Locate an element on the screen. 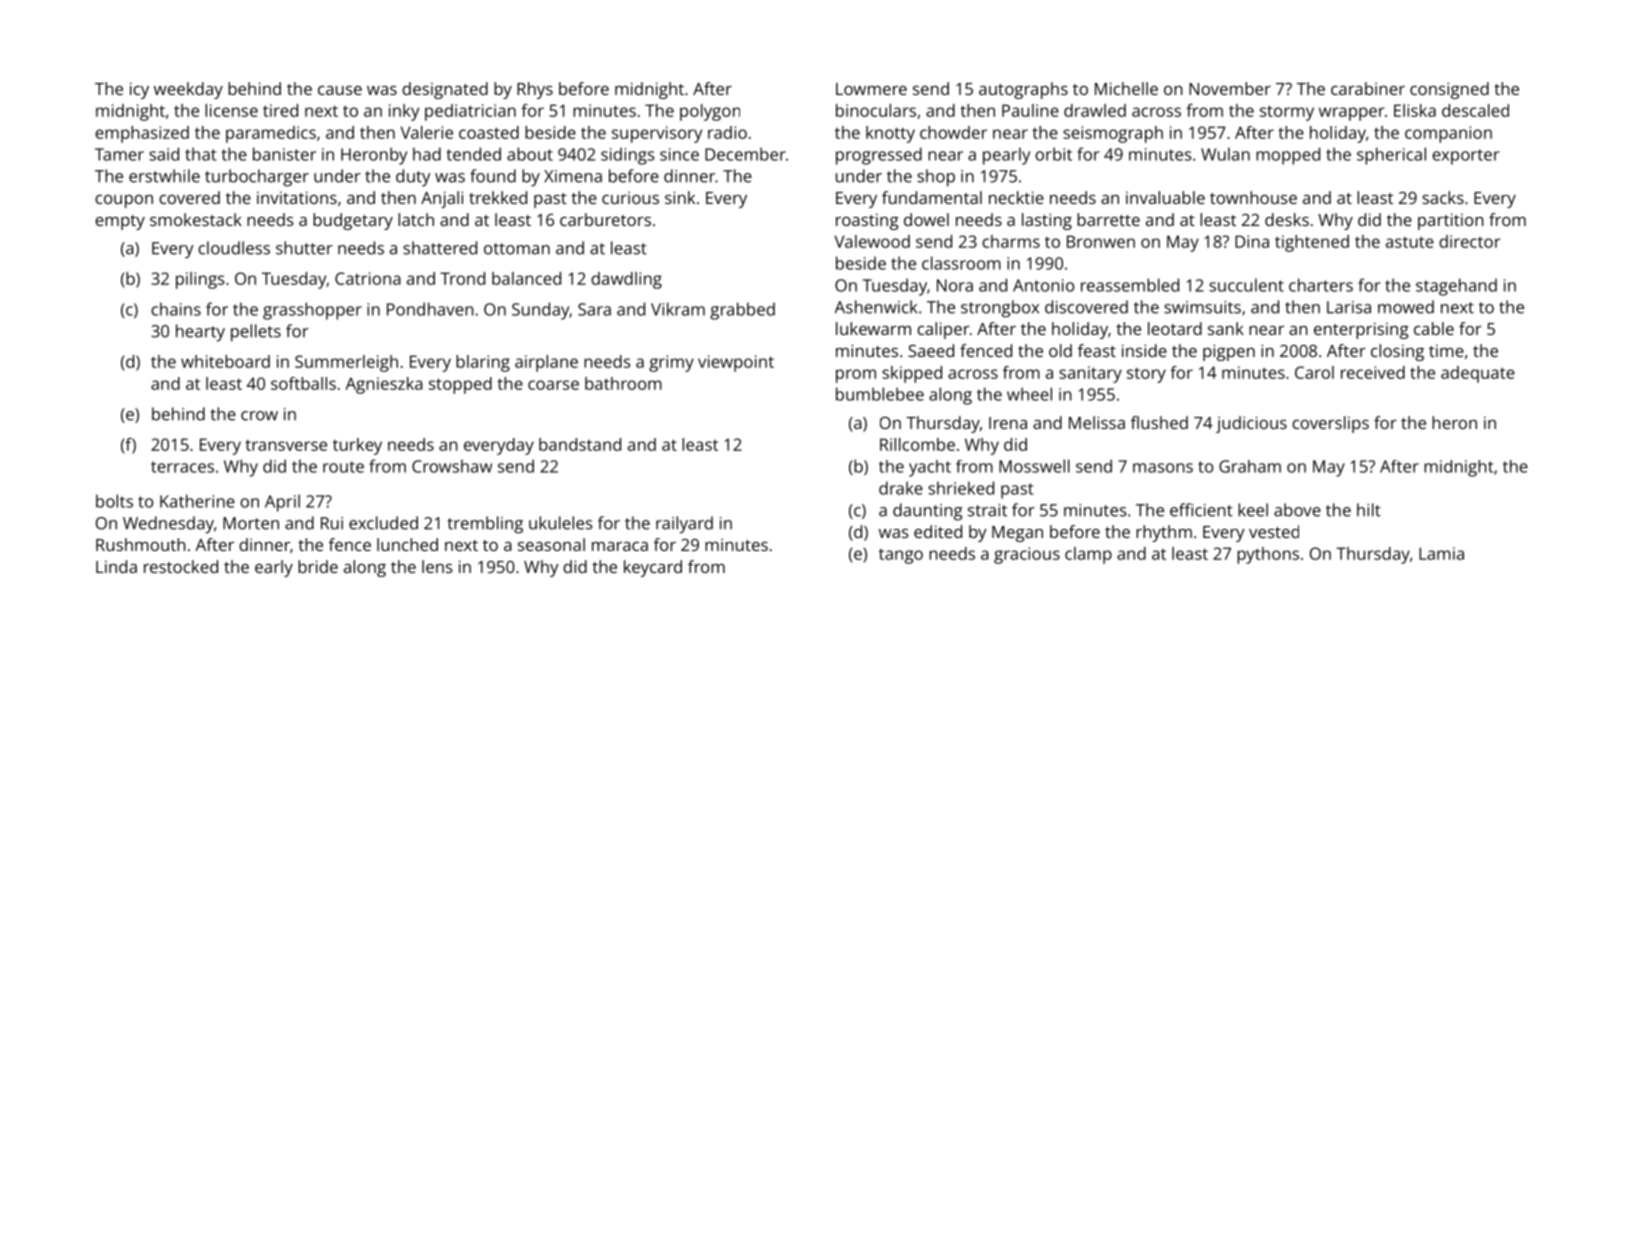  sacks is located at coordinates (1443, 197).
